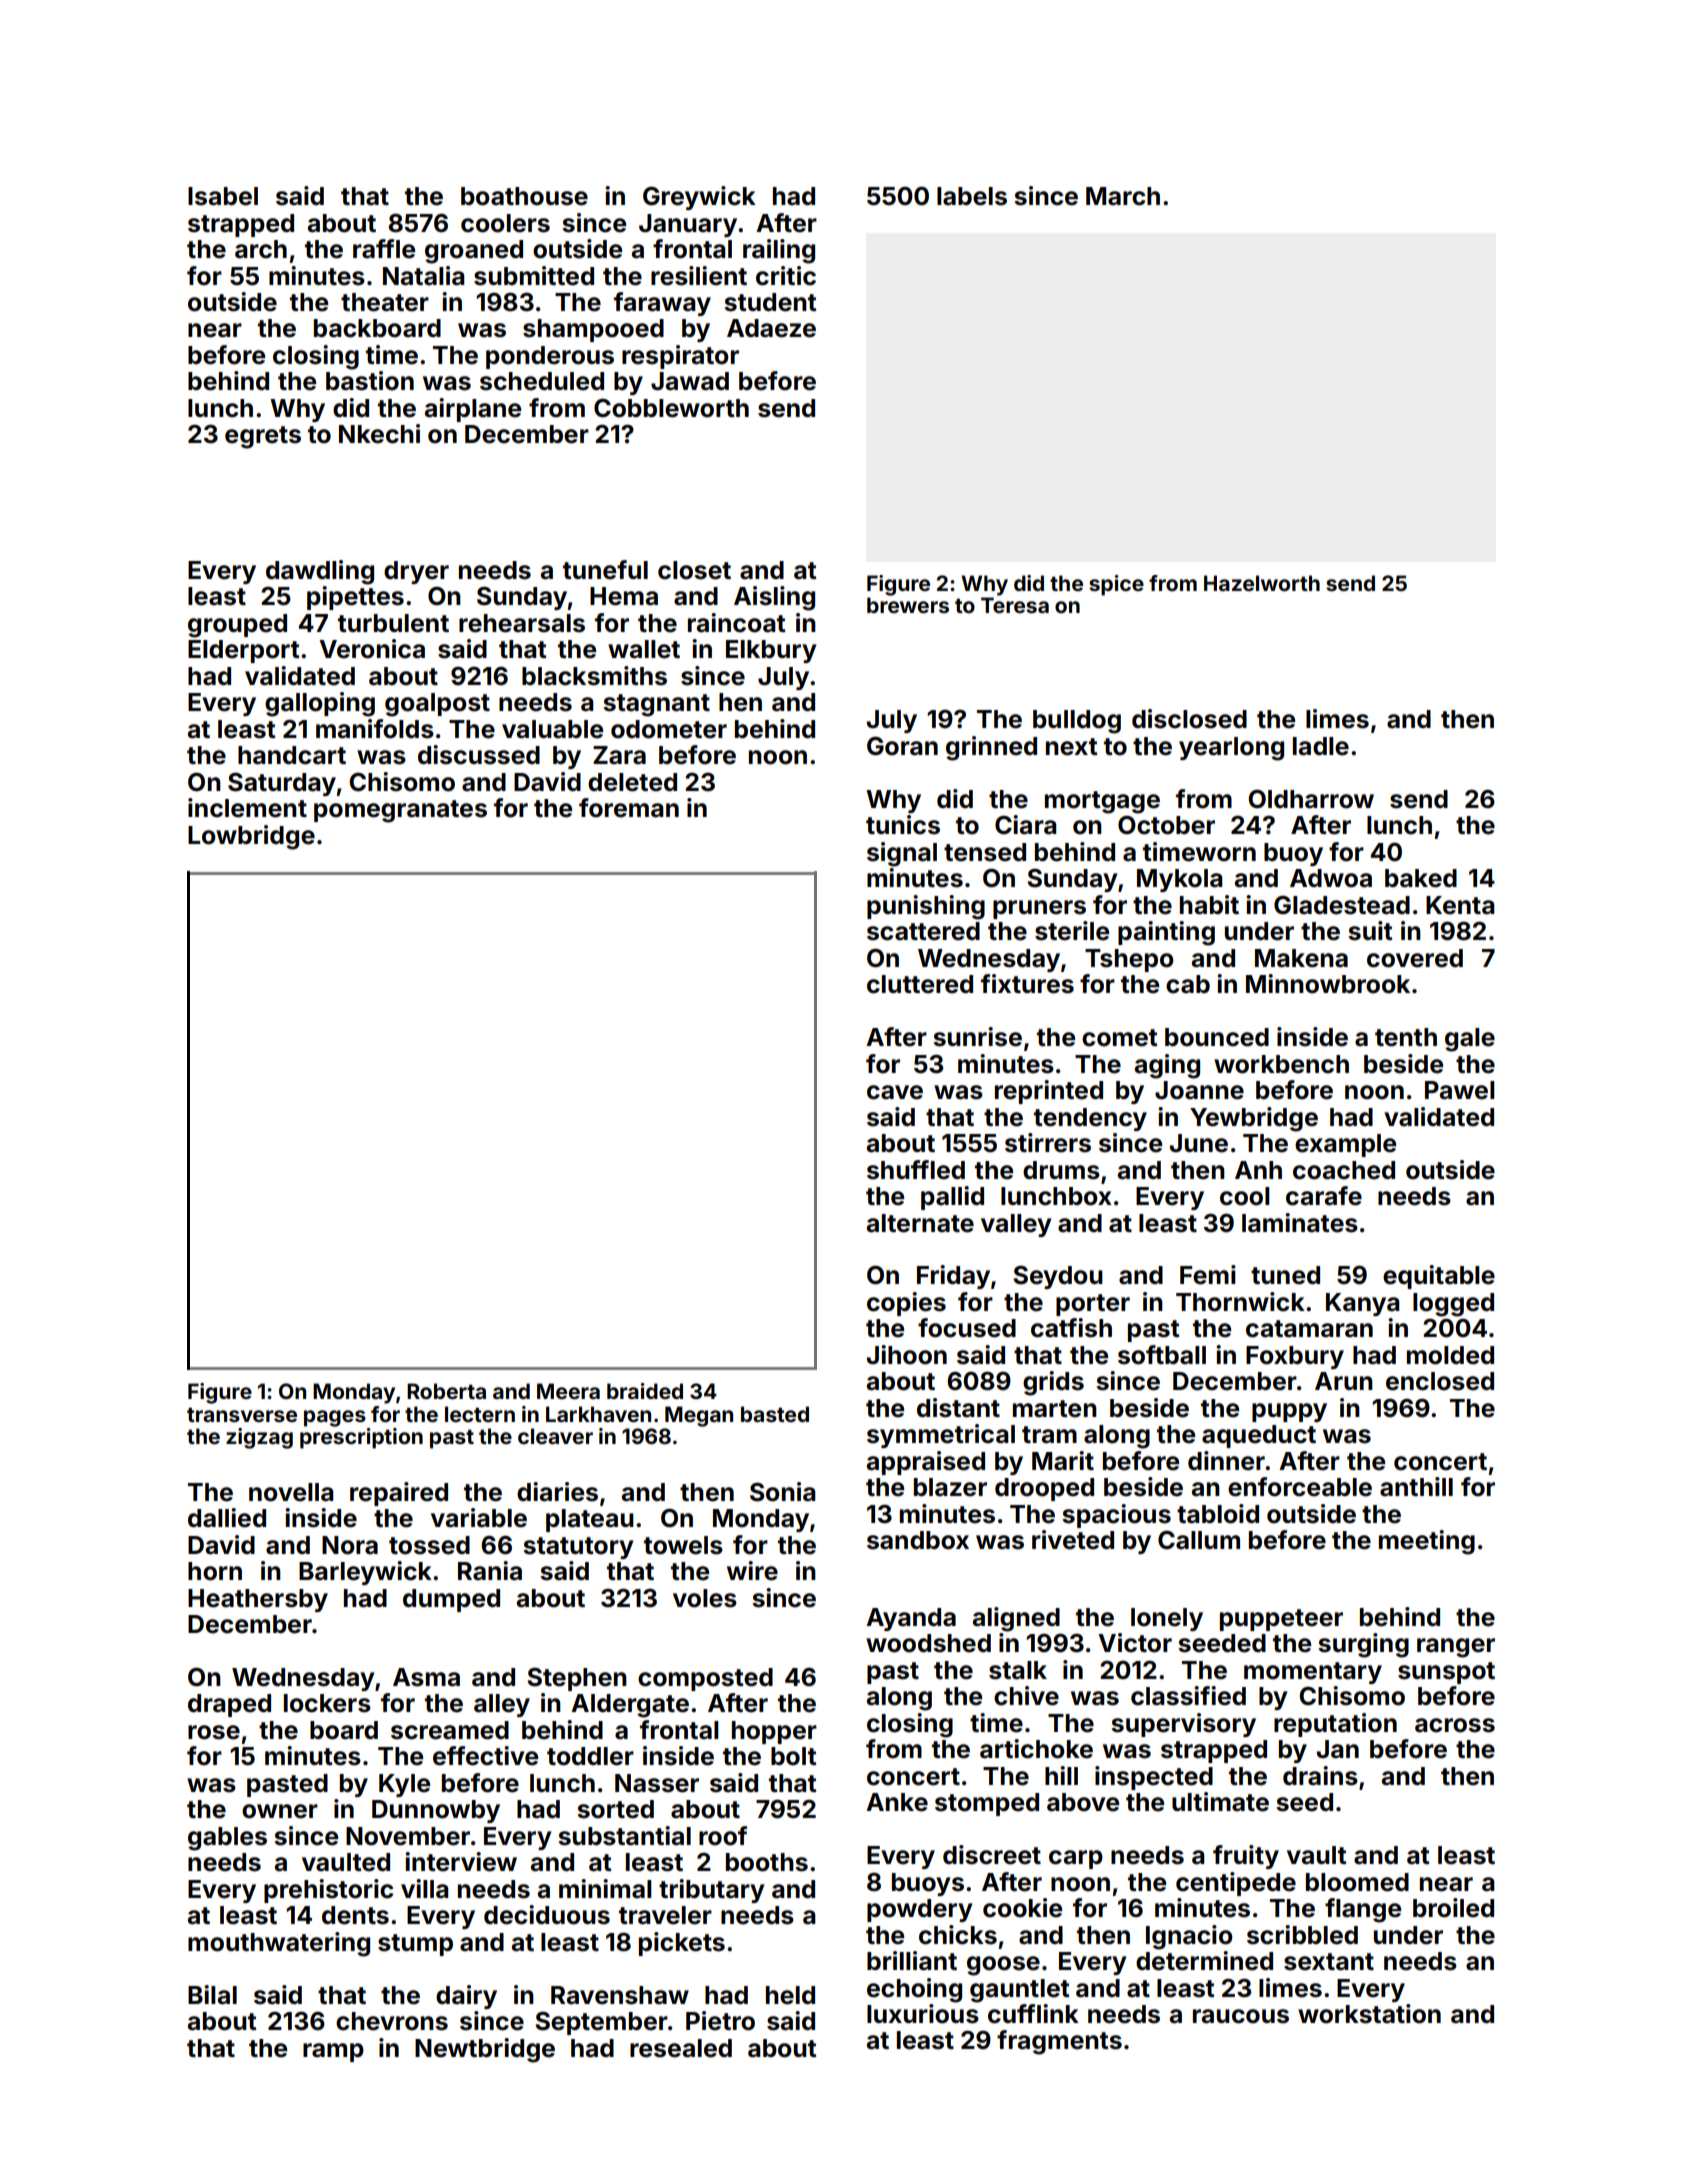 Image resolution: width=1683 pixels, height=2178 pixels. What do you see at coordinates (972, 196) in the page?
I see `labels` at bounding box center [972, 196].
